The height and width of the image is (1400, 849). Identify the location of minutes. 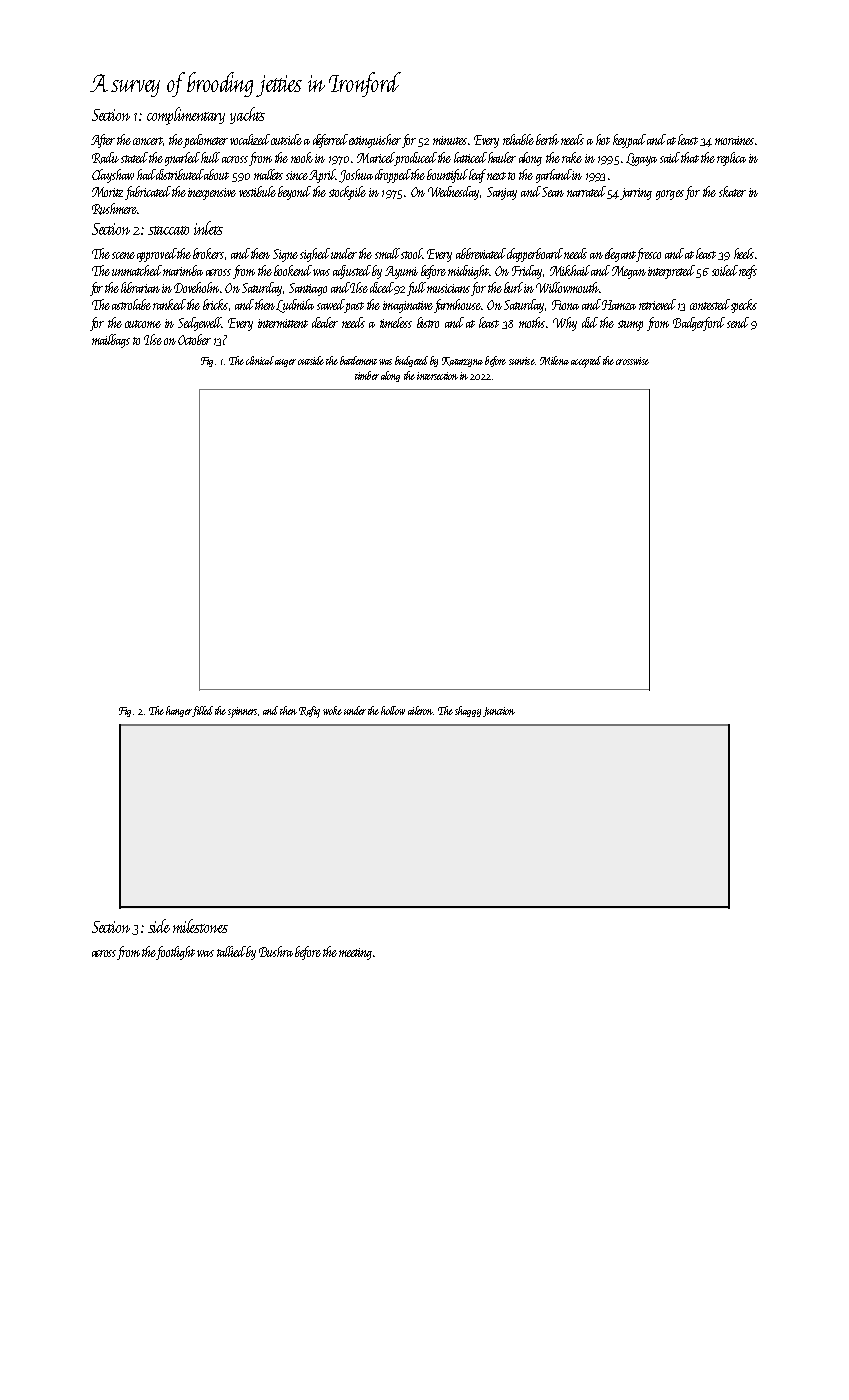
(450, 140).
